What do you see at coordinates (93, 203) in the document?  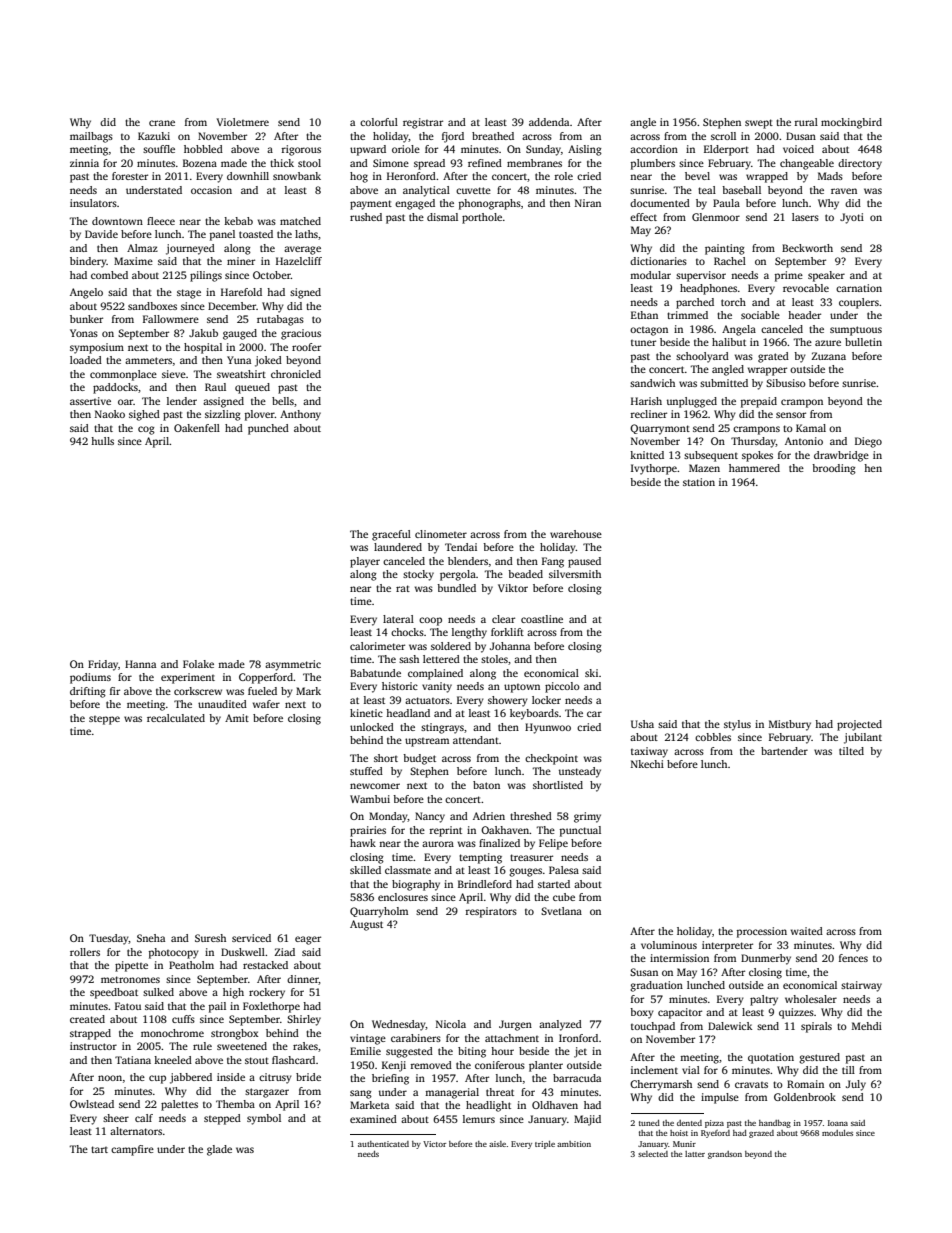 I see `insulators` at bounding box center [93, 203].
